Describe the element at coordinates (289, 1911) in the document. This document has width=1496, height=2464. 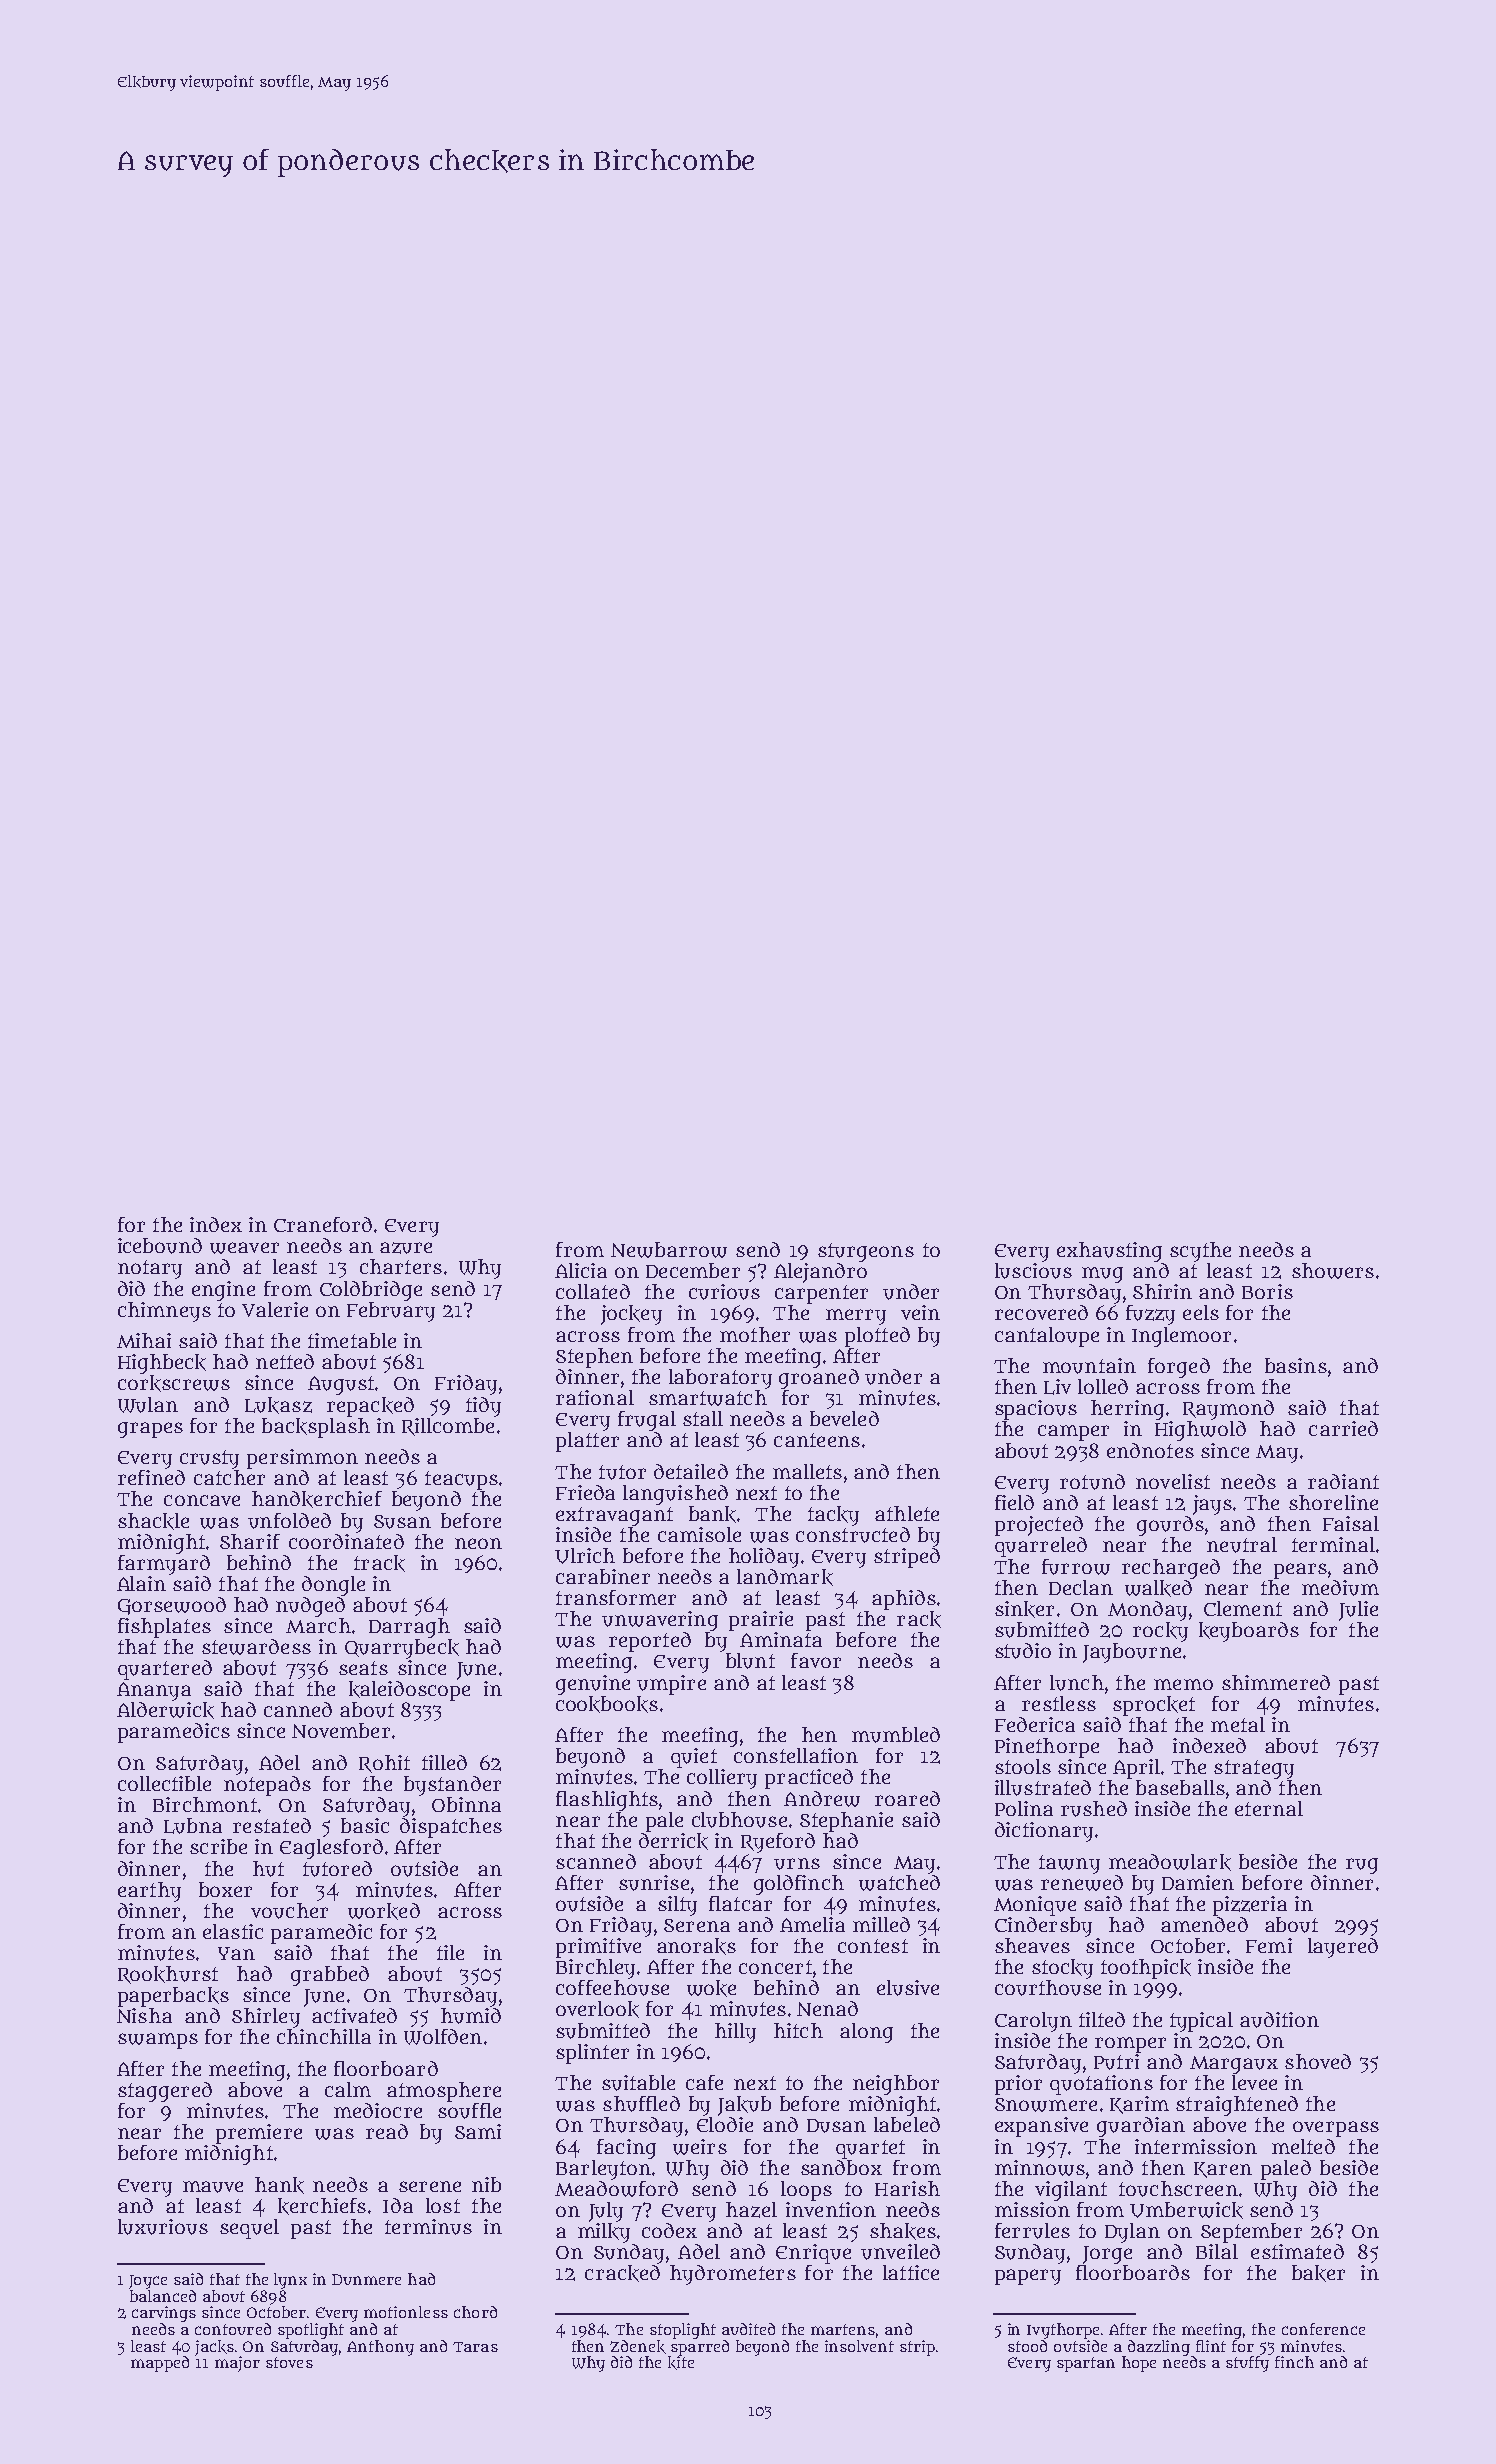
I see `voucher` at that location.
